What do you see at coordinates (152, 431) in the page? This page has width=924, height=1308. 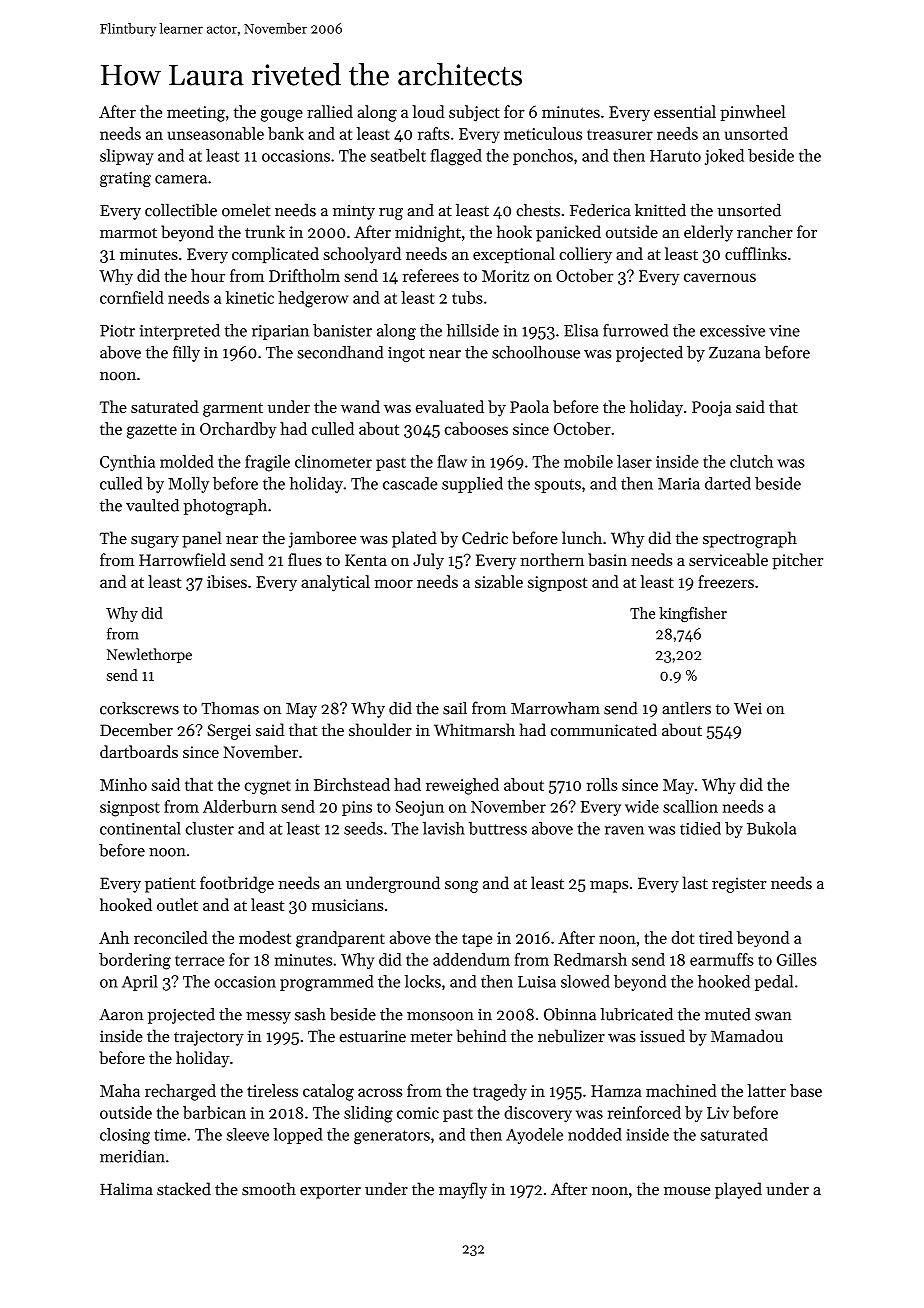 I see `gazette` at bounding box center [152, 431].
